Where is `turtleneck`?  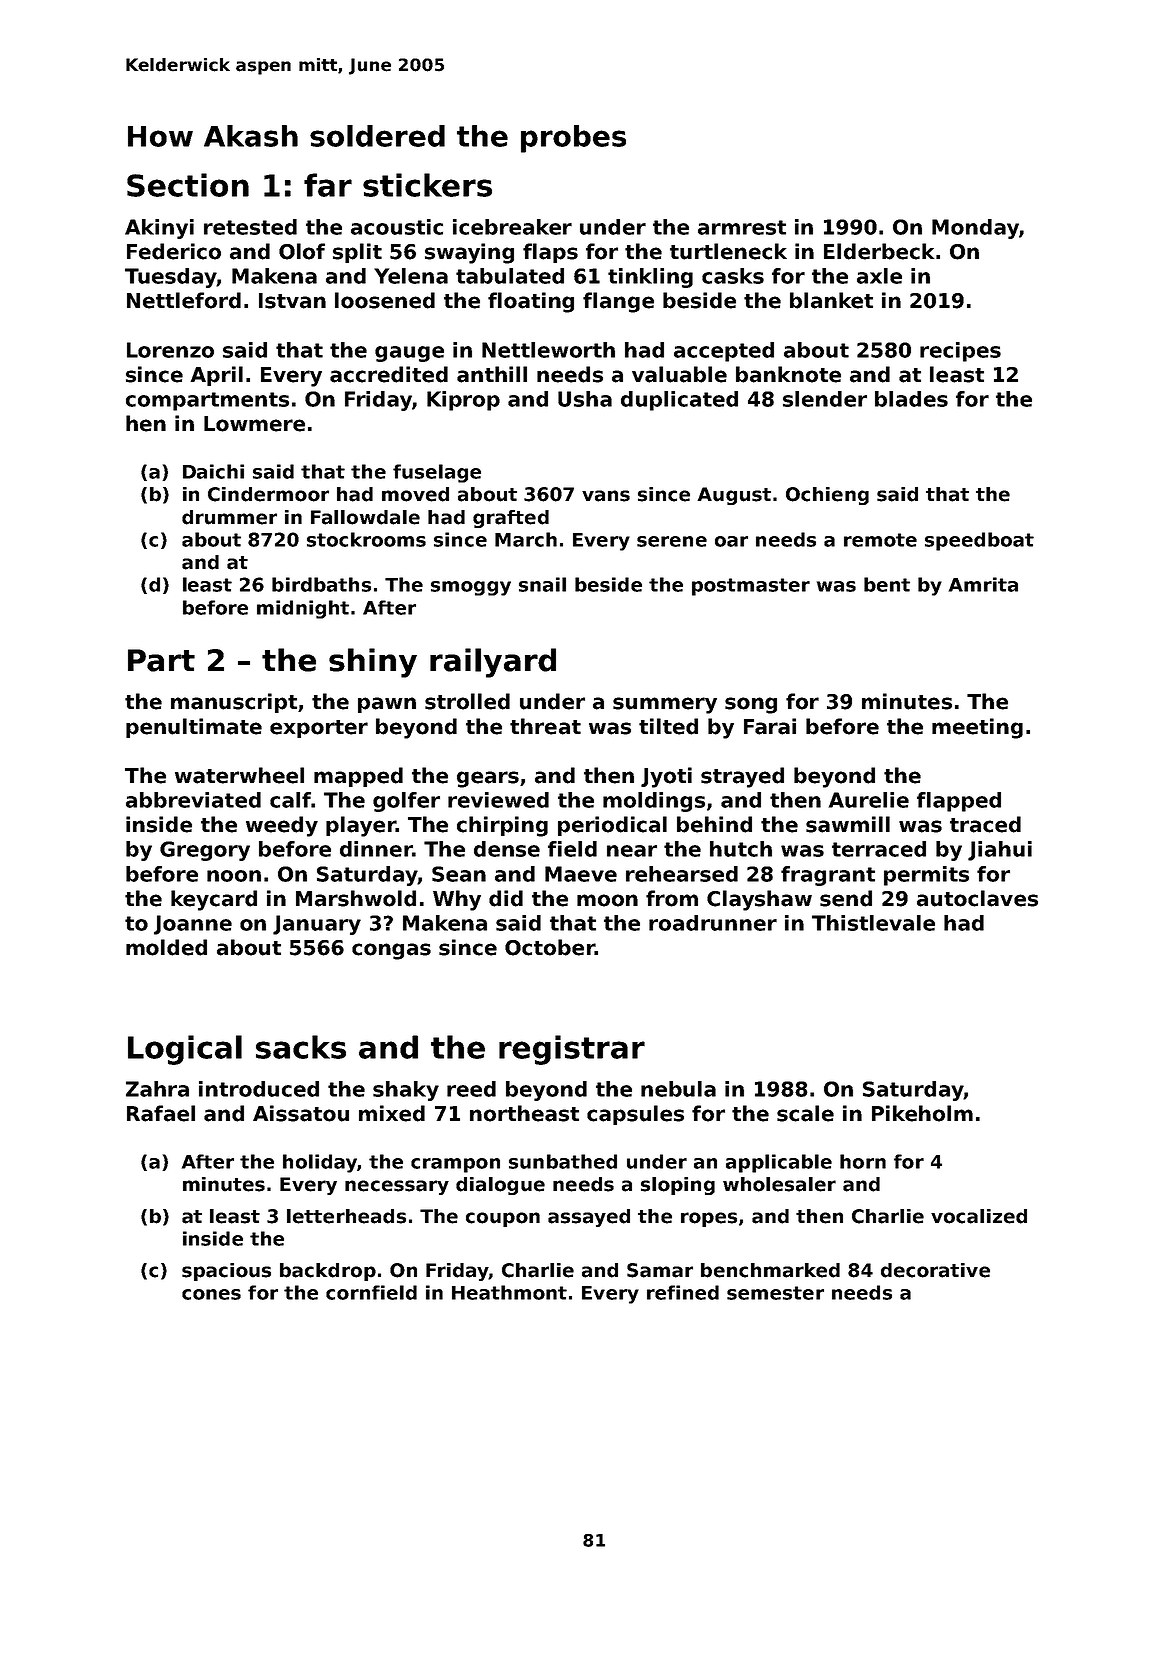
turtleneck is located at coordinates (728, 251).
